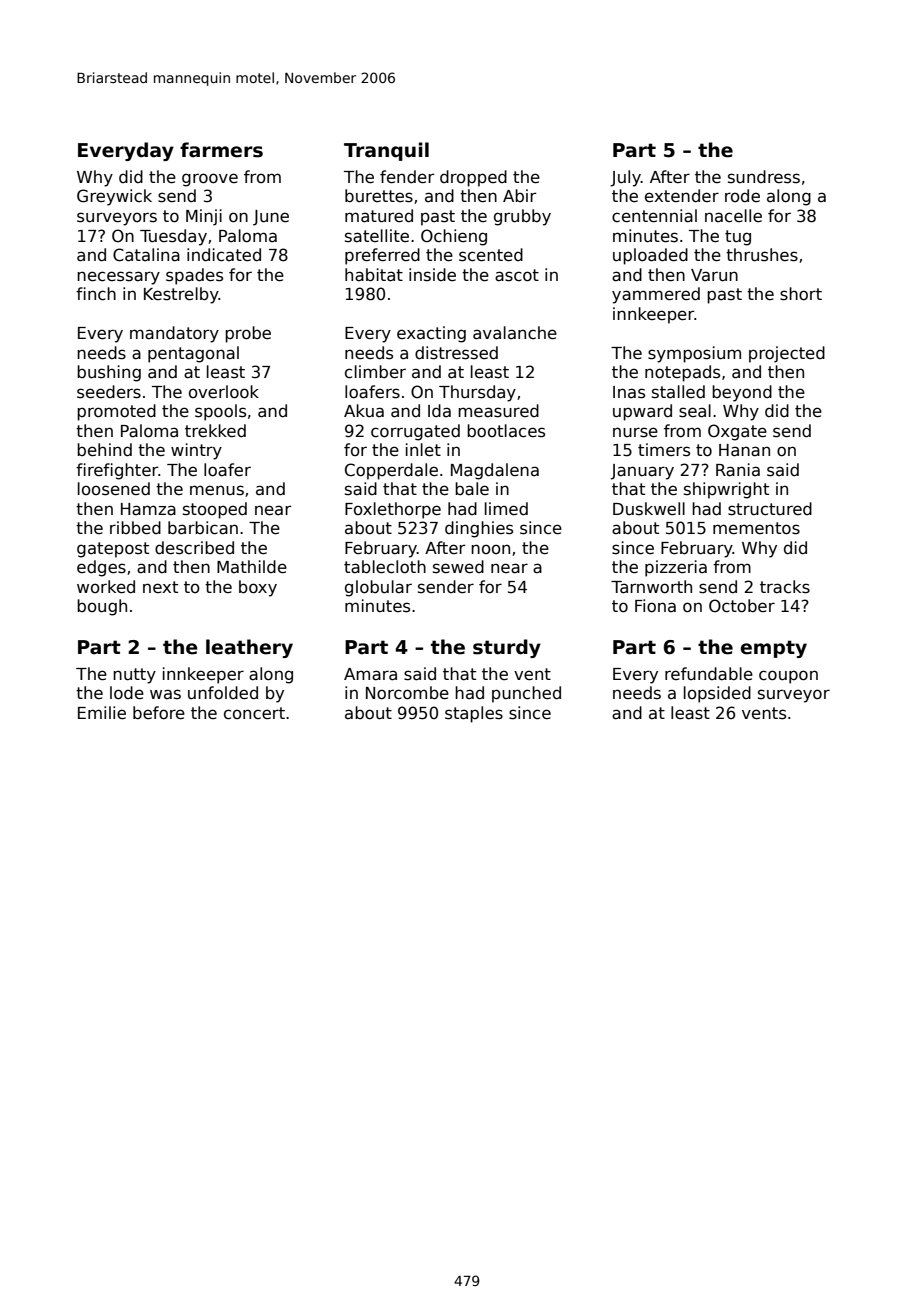 This screenshot has width=908, height=1316. I want to click on tracks, so click(785, 587).
